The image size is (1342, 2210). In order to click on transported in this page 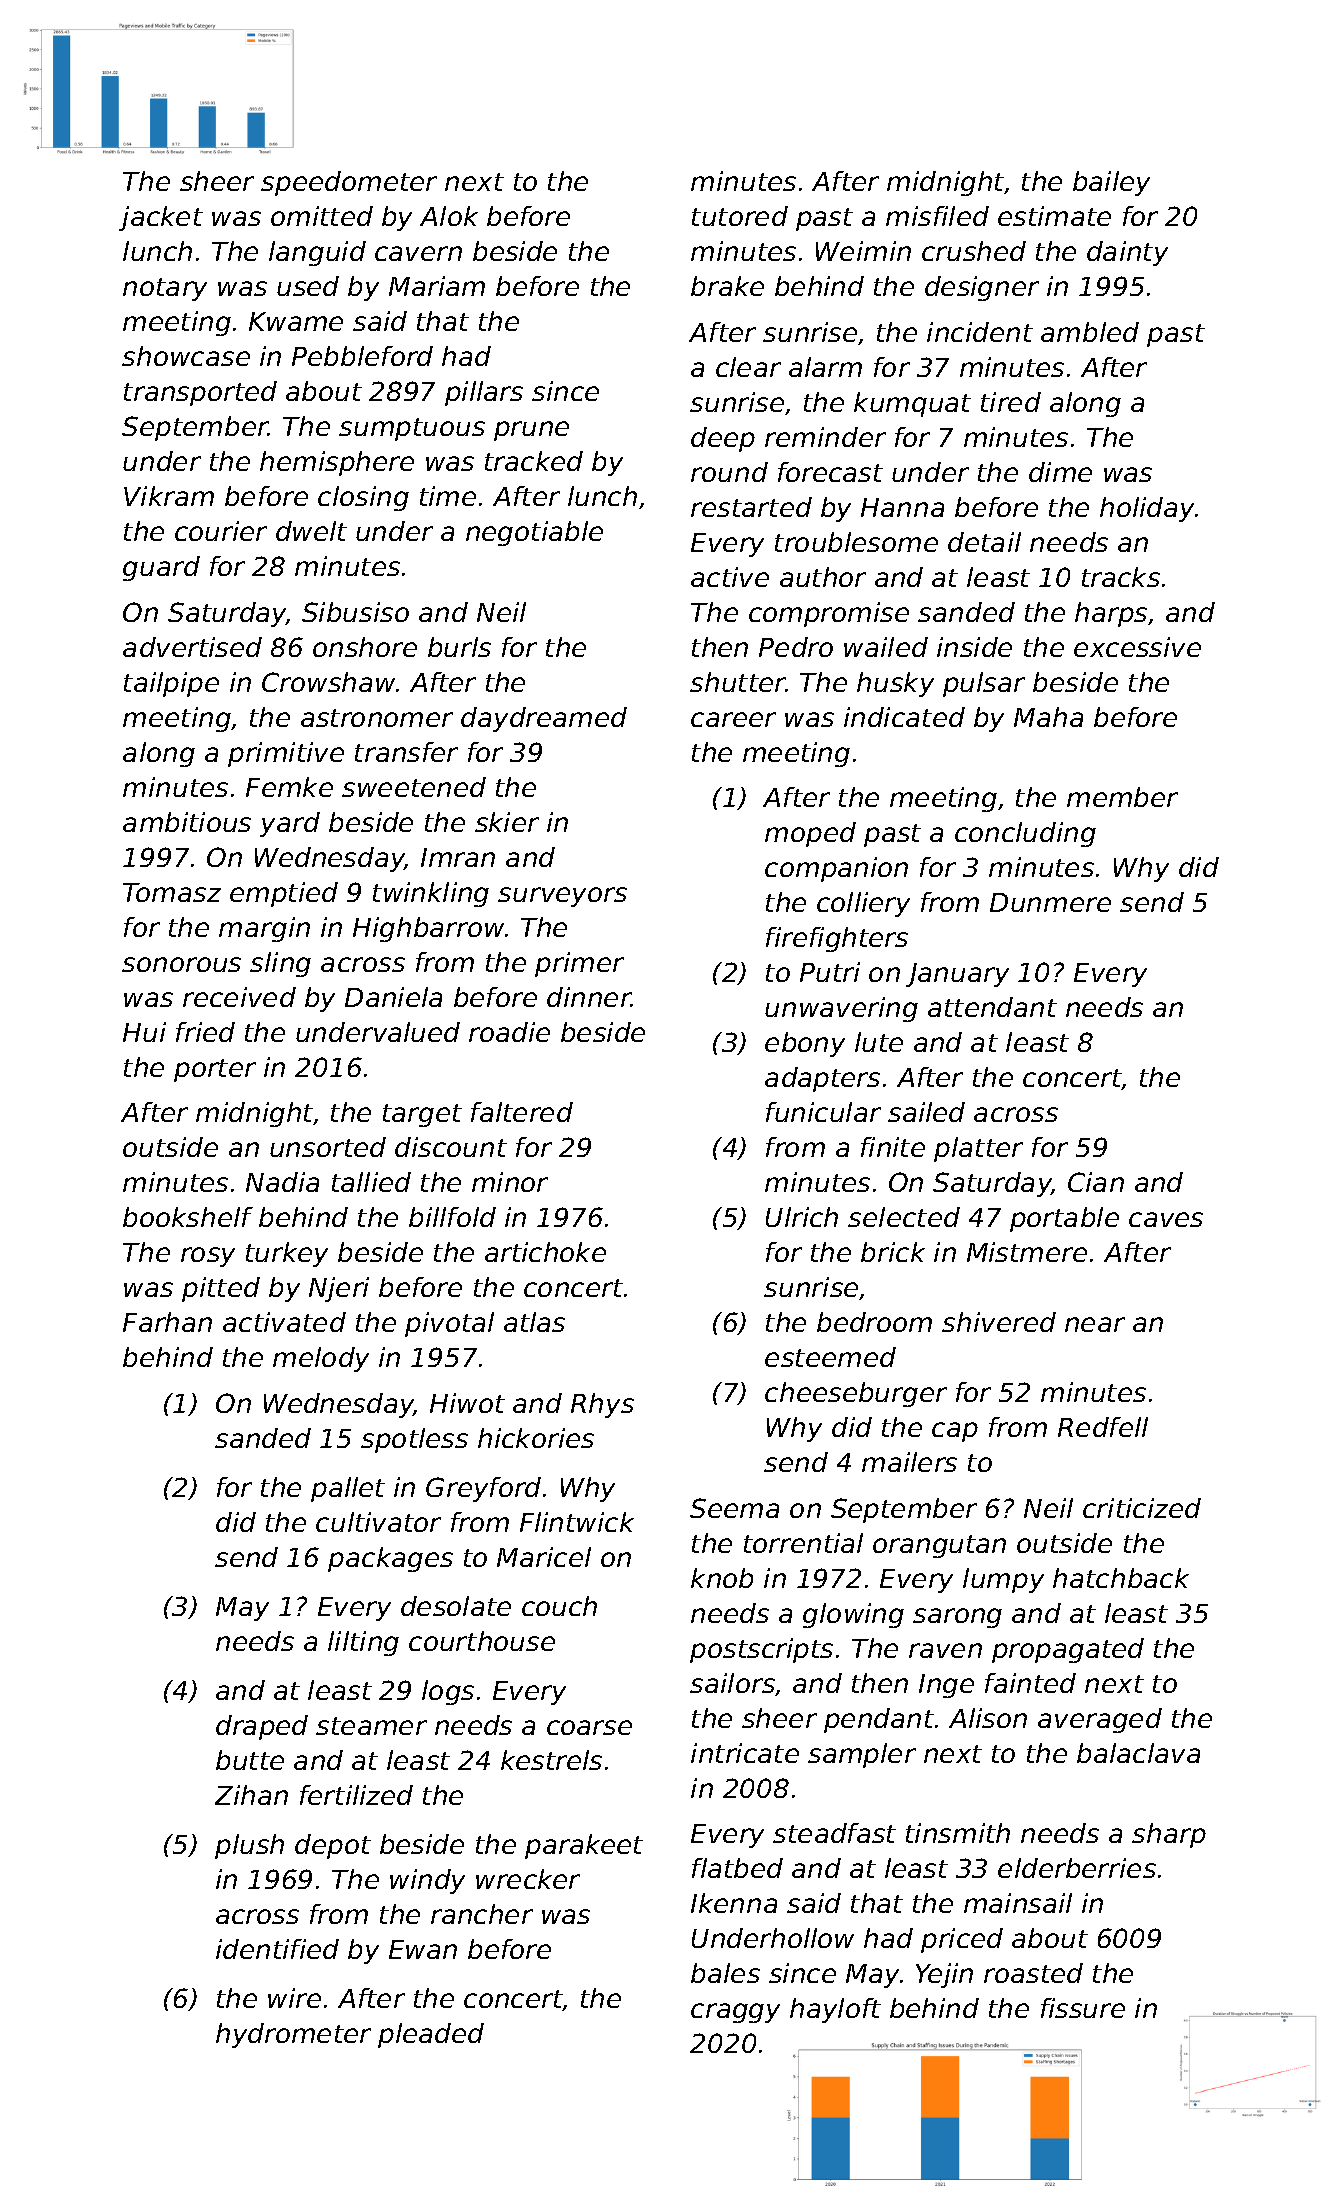, I will do `click(200, 393)`.
